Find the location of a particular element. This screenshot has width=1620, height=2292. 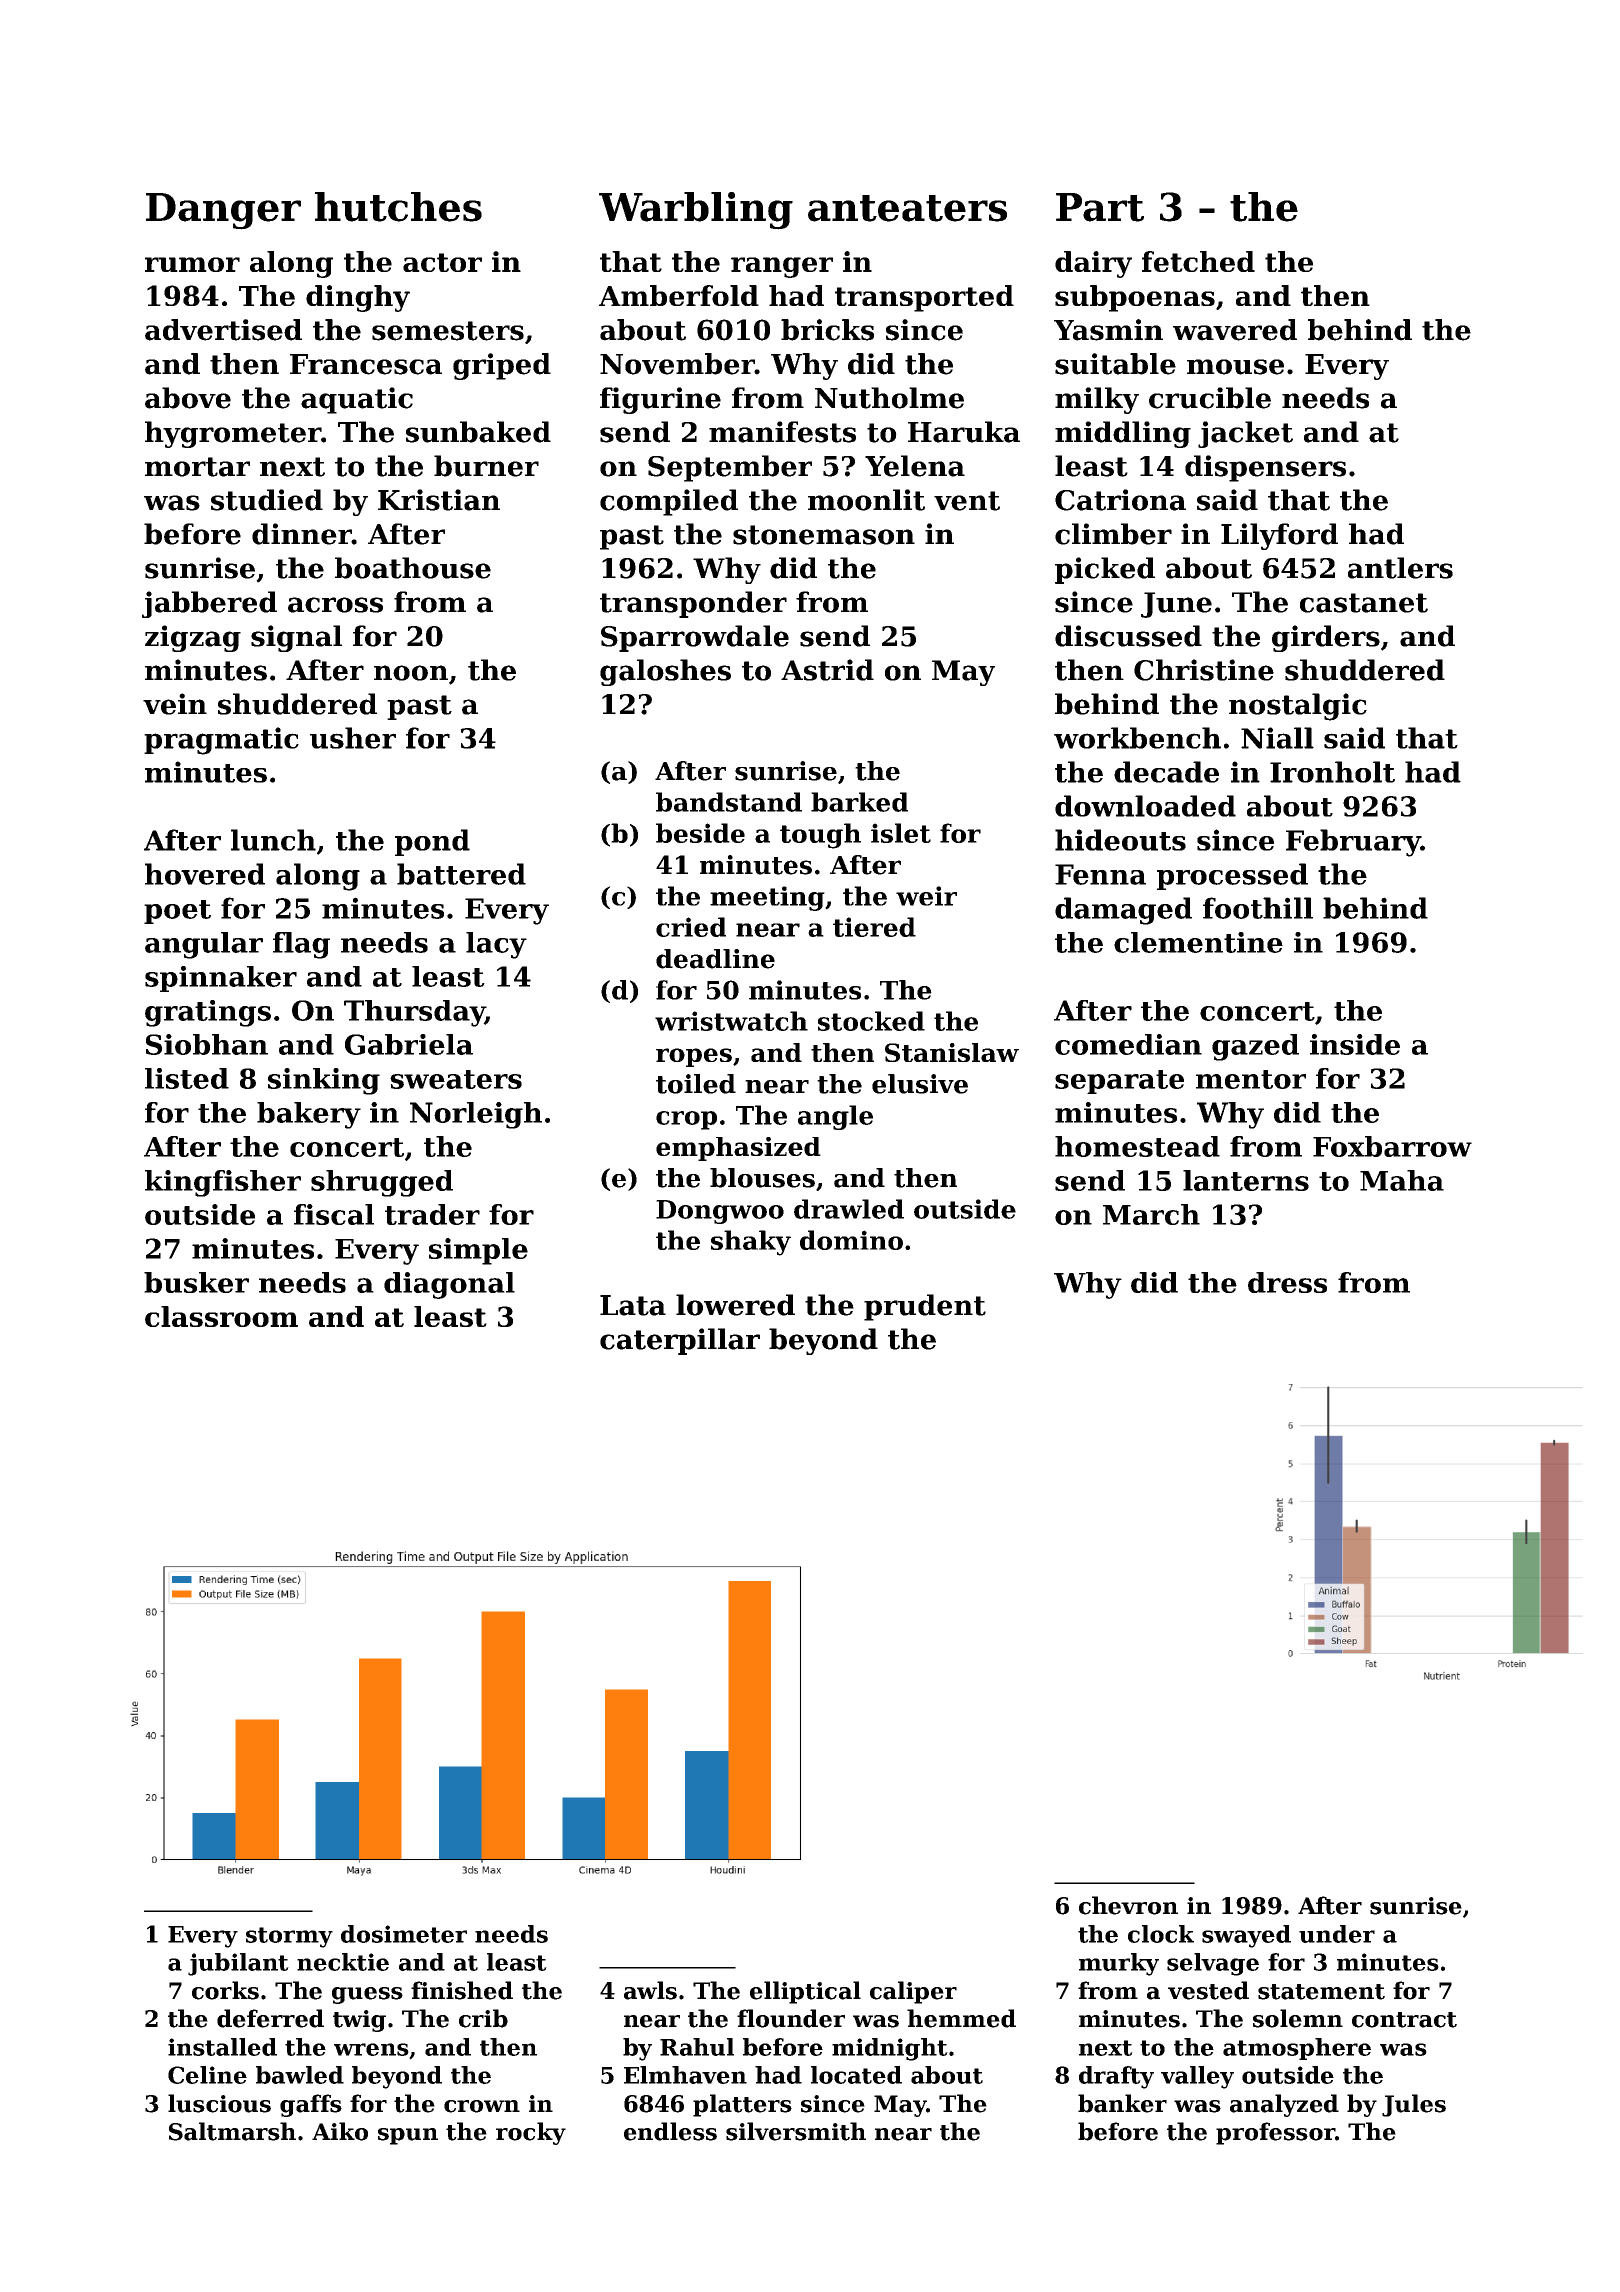

dress is located at coordinates (1287, 1282).
